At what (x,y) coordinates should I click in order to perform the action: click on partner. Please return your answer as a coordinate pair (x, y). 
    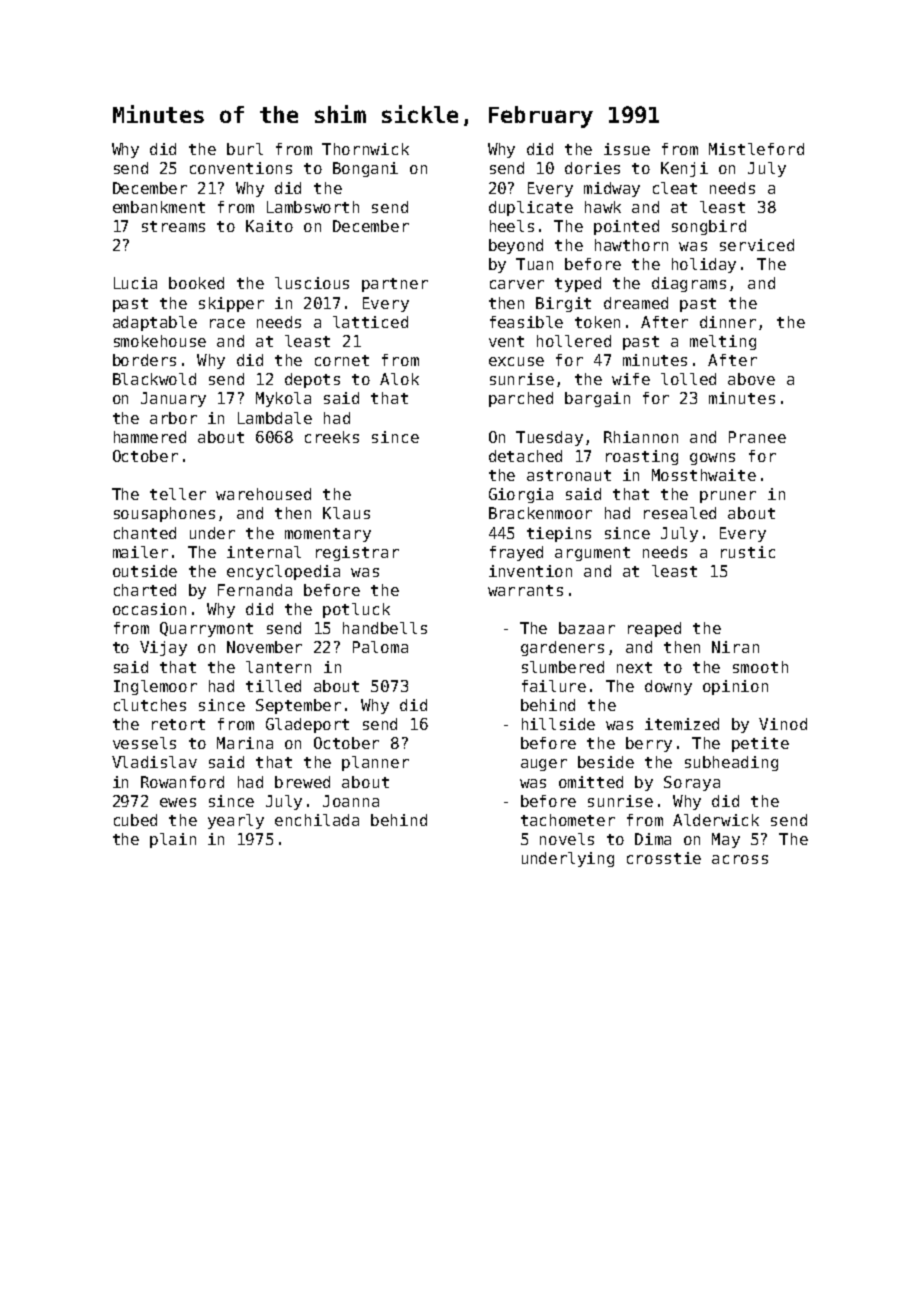
    Looking at the image, I should click on (395, 285).
